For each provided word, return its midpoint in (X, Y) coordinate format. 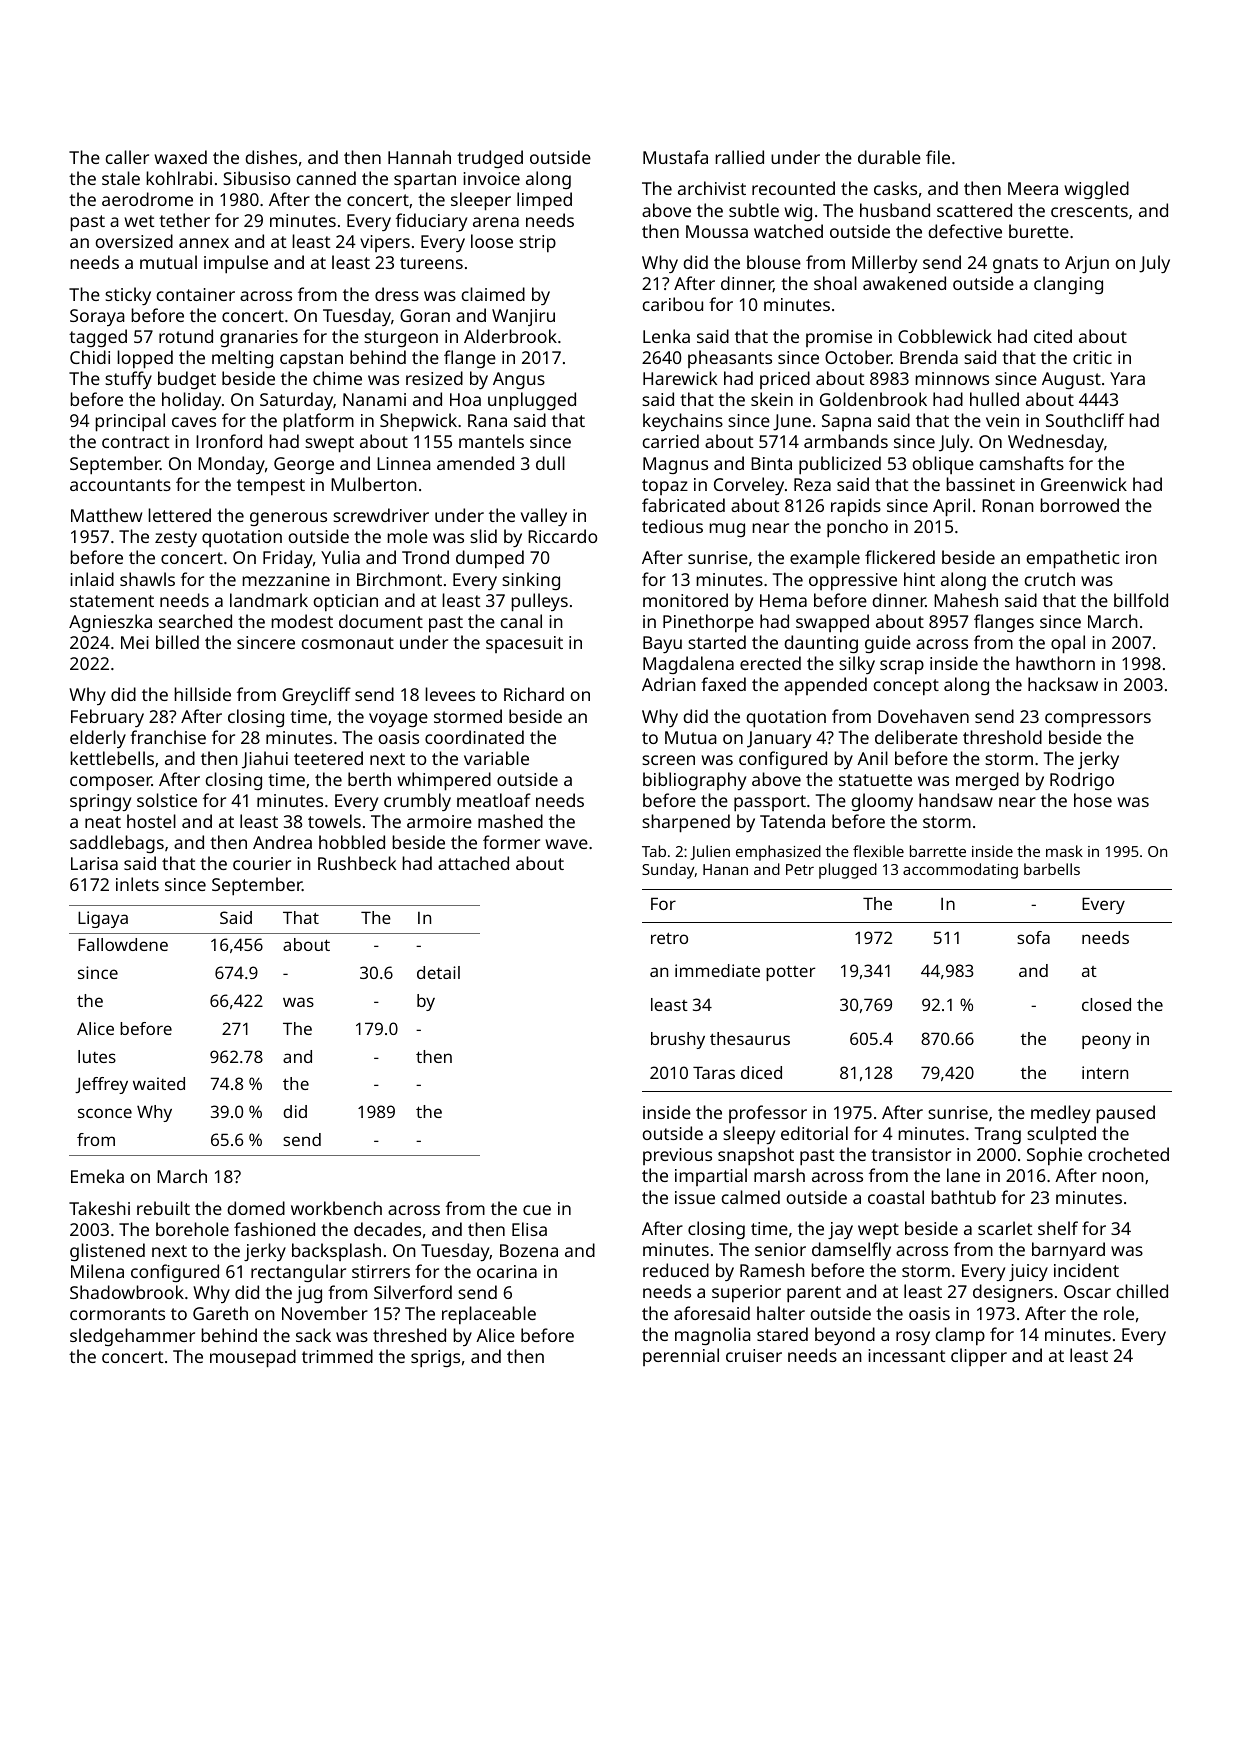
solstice (167, 800)
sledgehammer (132, 1337)
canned (326, 178)
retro (669, 938)
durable (889, 157)
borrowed (1079, 505)
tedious (672, 526)
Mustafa (675, 157)
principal (130, 422)
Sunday (668, 871)
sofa (1033, 937)
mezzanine (286, 579)
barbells (1052, 869)
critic (1092, 357)
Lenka (666, 336)
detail (438, 972)
